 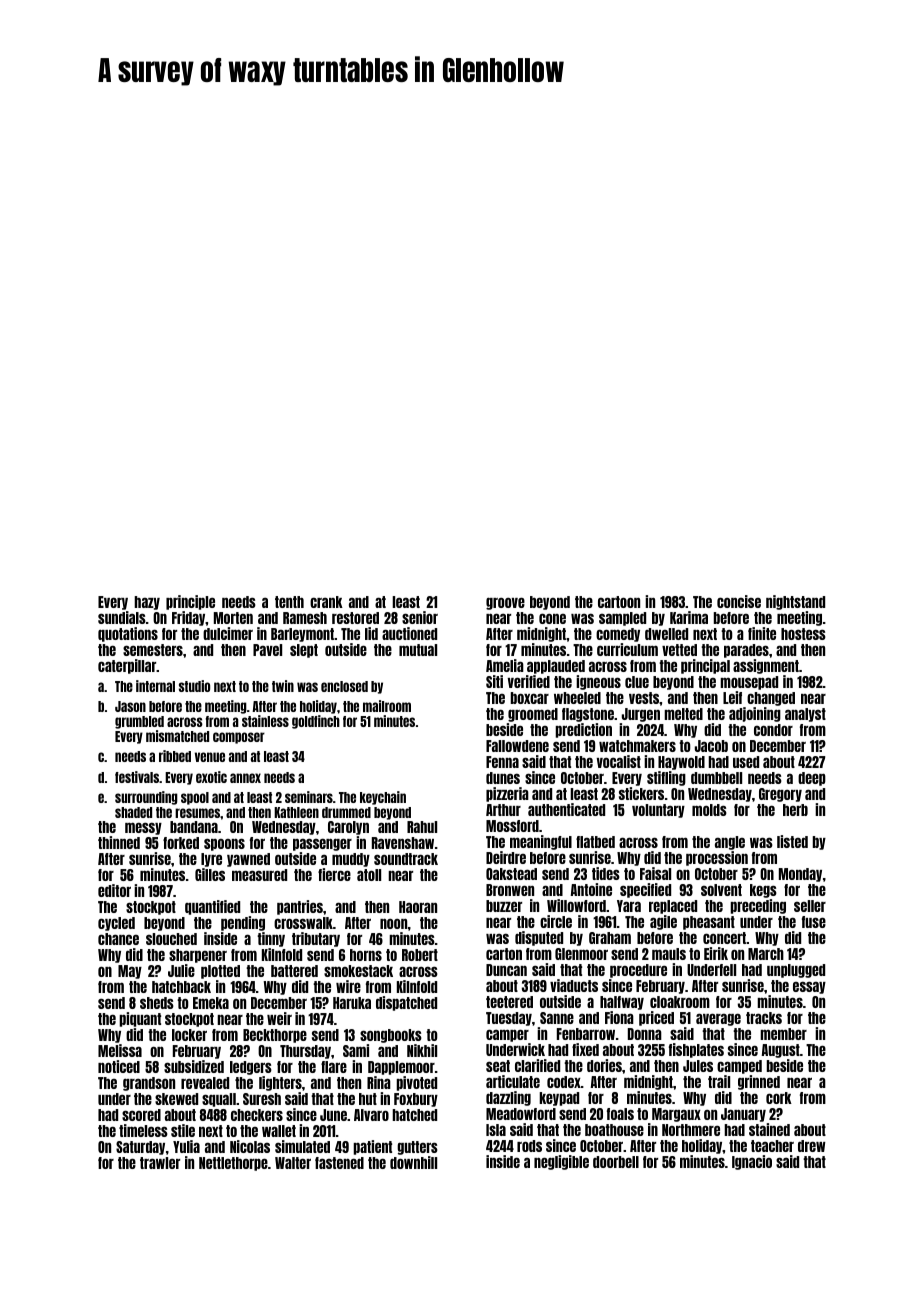 What do you see at coordinates (289, 602) in the document?
I see `tenth` at bounding box center [289, 602].
